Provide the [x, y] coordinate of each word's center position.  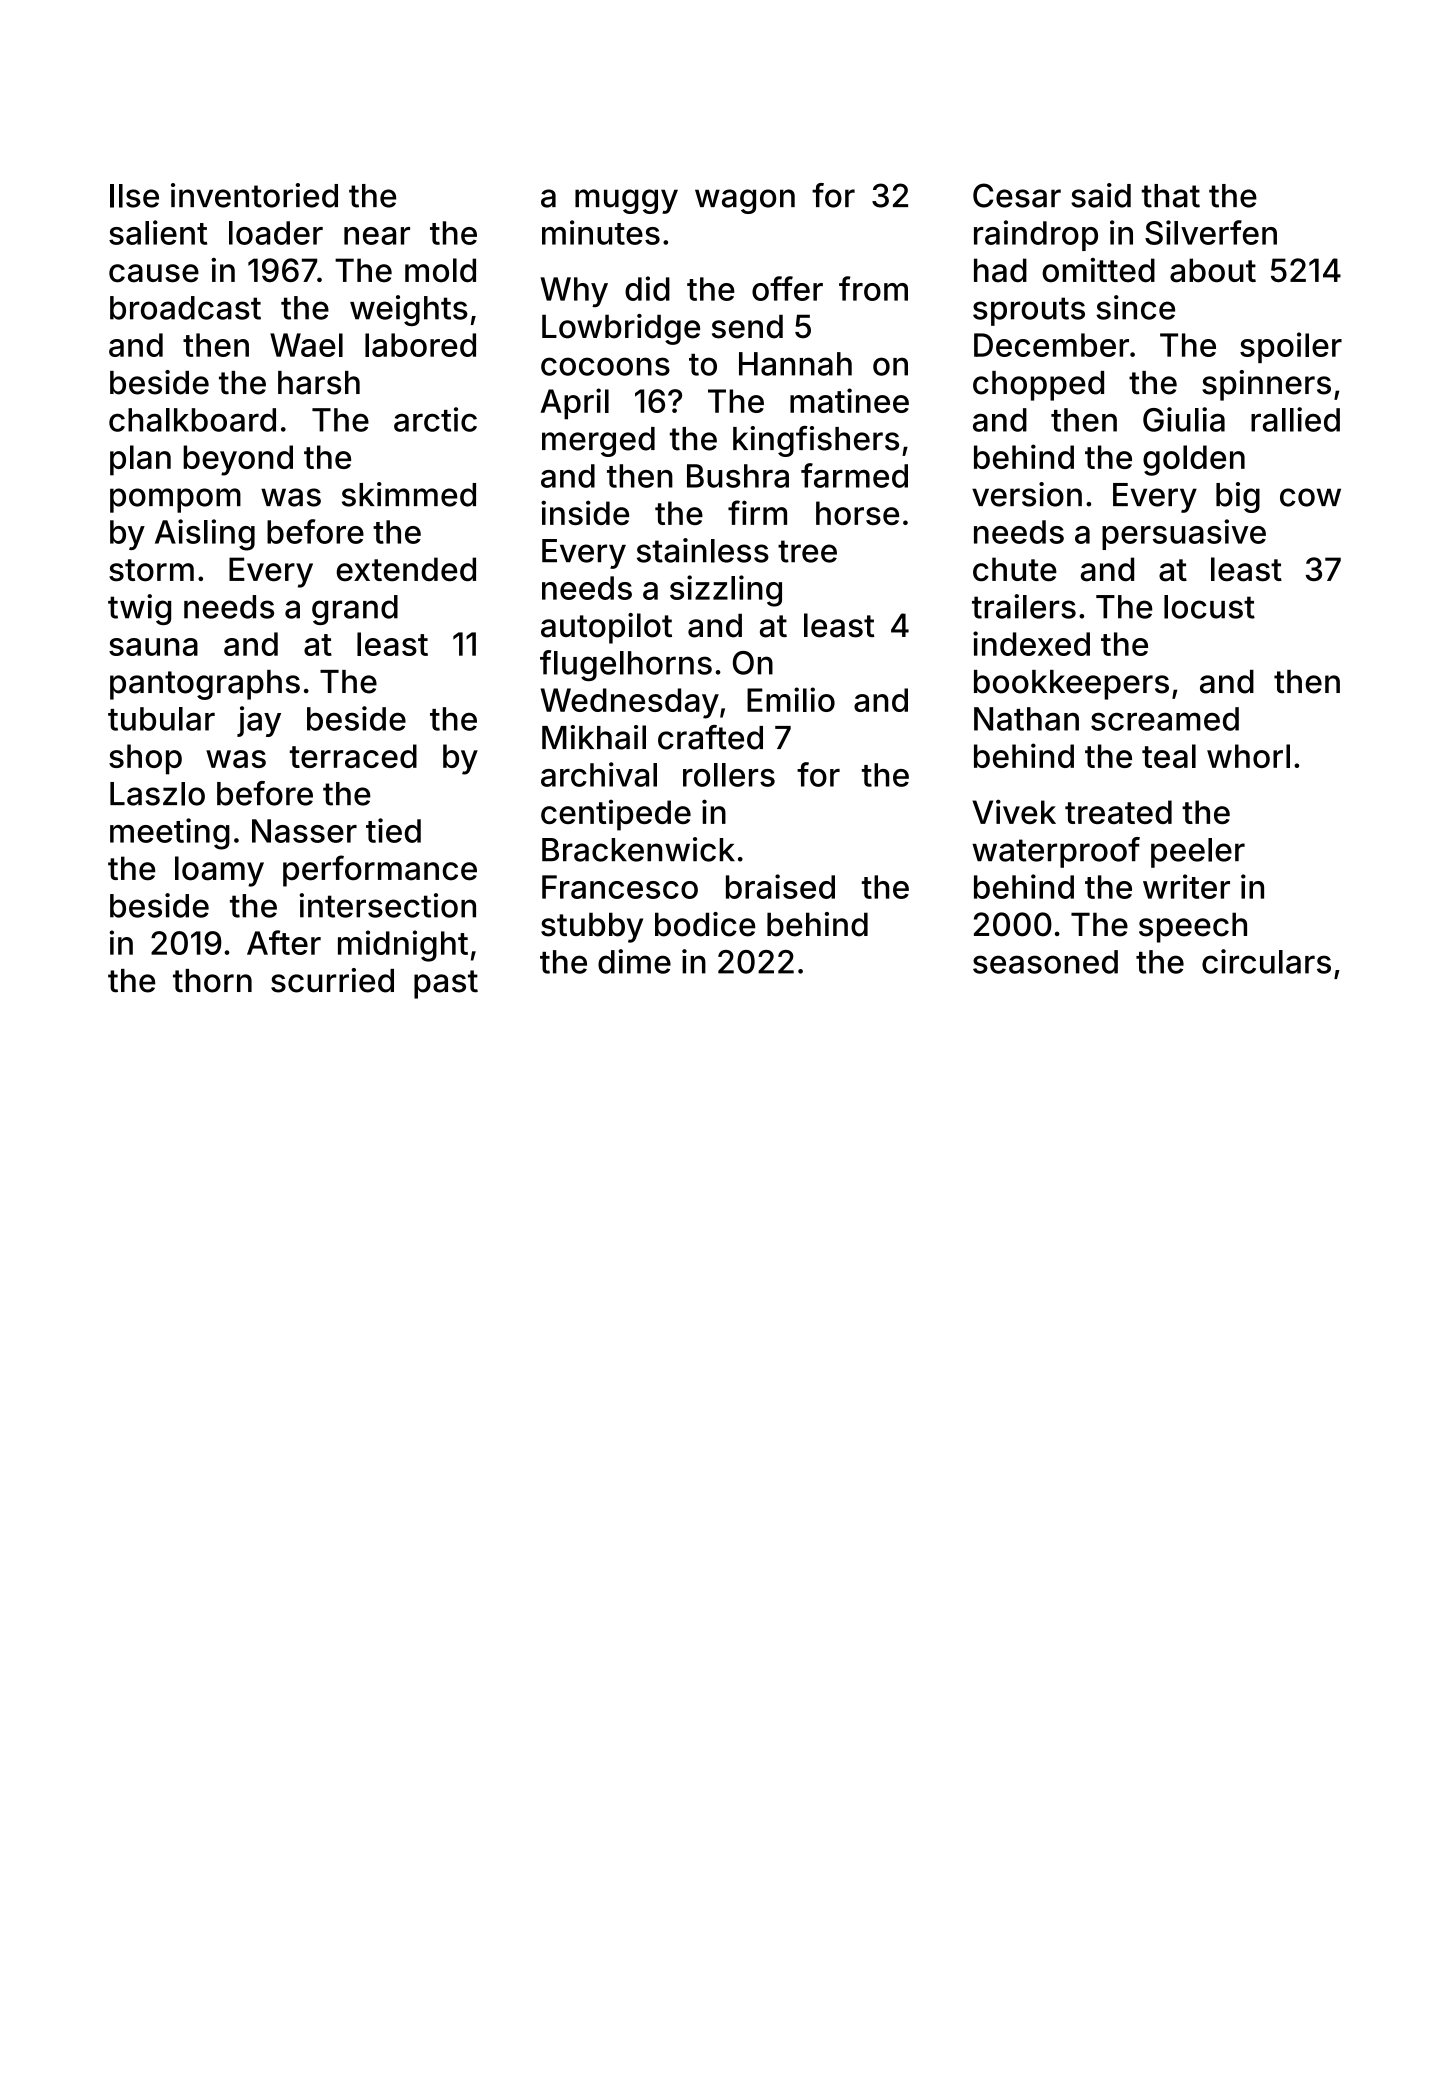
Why [574, 292]
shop [145, 759]
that [1170, 196]
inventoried [254, 195]
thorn [212, 981]
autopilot [606, 628]
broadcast [185, 308]
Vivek [1014, 811]
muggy [626, 201]
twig [139, 609]
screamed [1165, 719]
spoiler [1291, 347]
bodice [705, 924]
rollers [729, 775]
